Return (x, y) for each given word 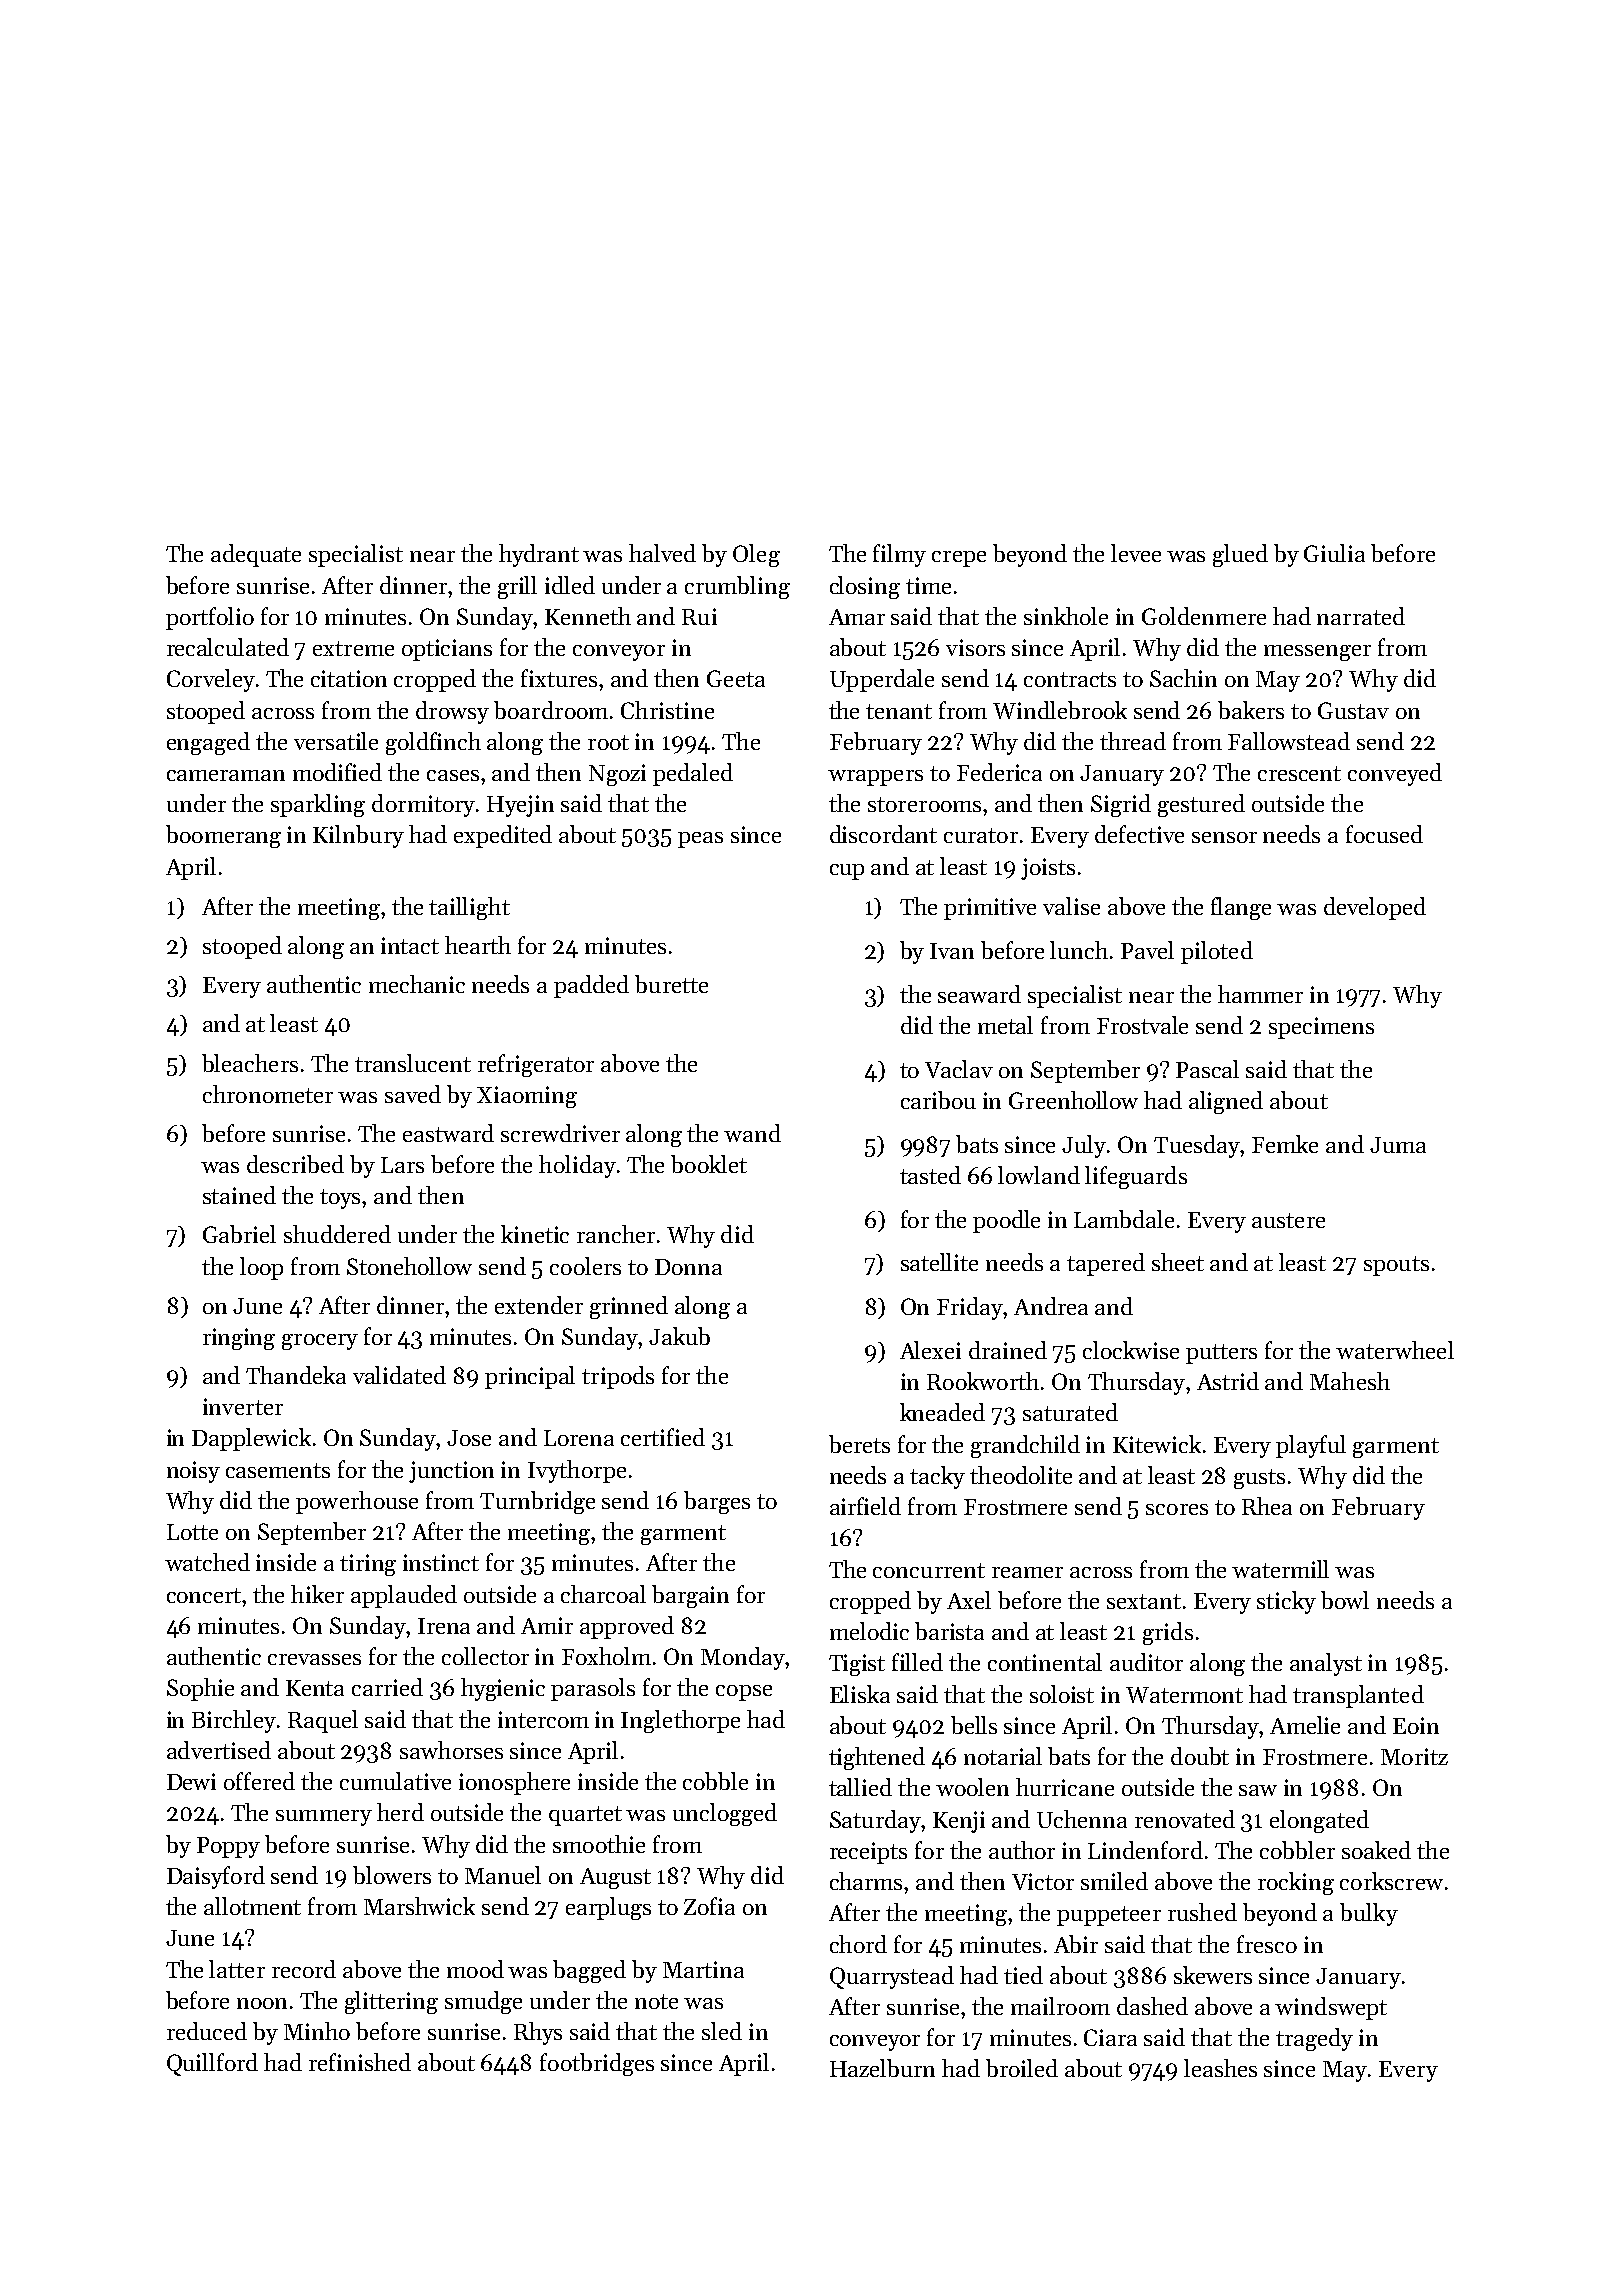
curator (981, 835)
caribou (938, 1100)
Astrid (1228, 1381)
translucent (413, 1063)
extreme (353, 648)
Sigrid (1121, 805)
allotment (252, 1906)
